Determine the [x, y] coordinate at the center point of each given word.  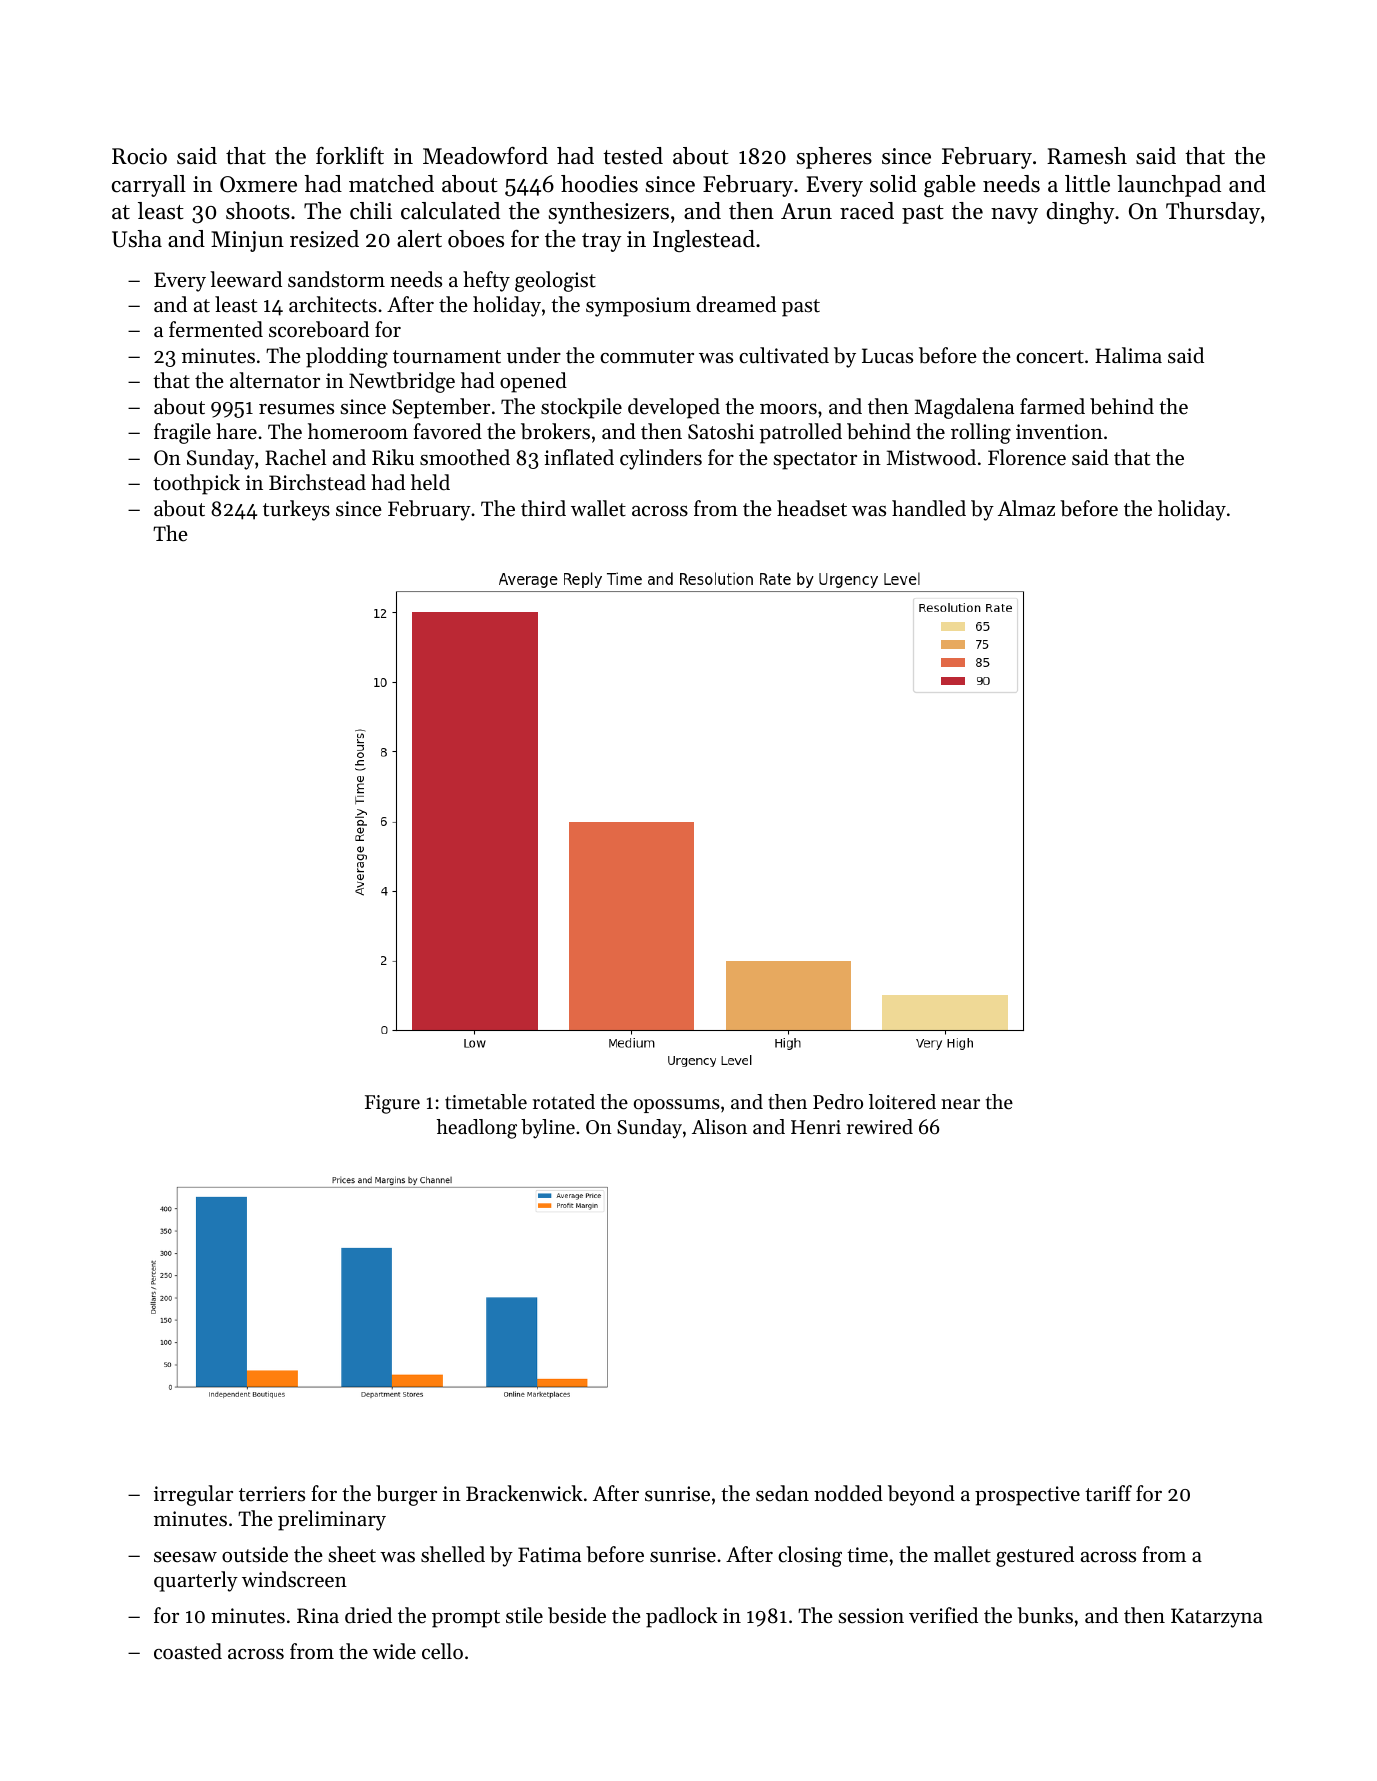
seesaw [185, 1557]
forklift [350, 156]
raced [867, 211]
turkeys [296, 510]
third [543, 508]
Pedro [838, 1102]
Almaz [1026, 508]
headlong [477, 1129]
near [960, 1104]
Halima [1128, 355]
